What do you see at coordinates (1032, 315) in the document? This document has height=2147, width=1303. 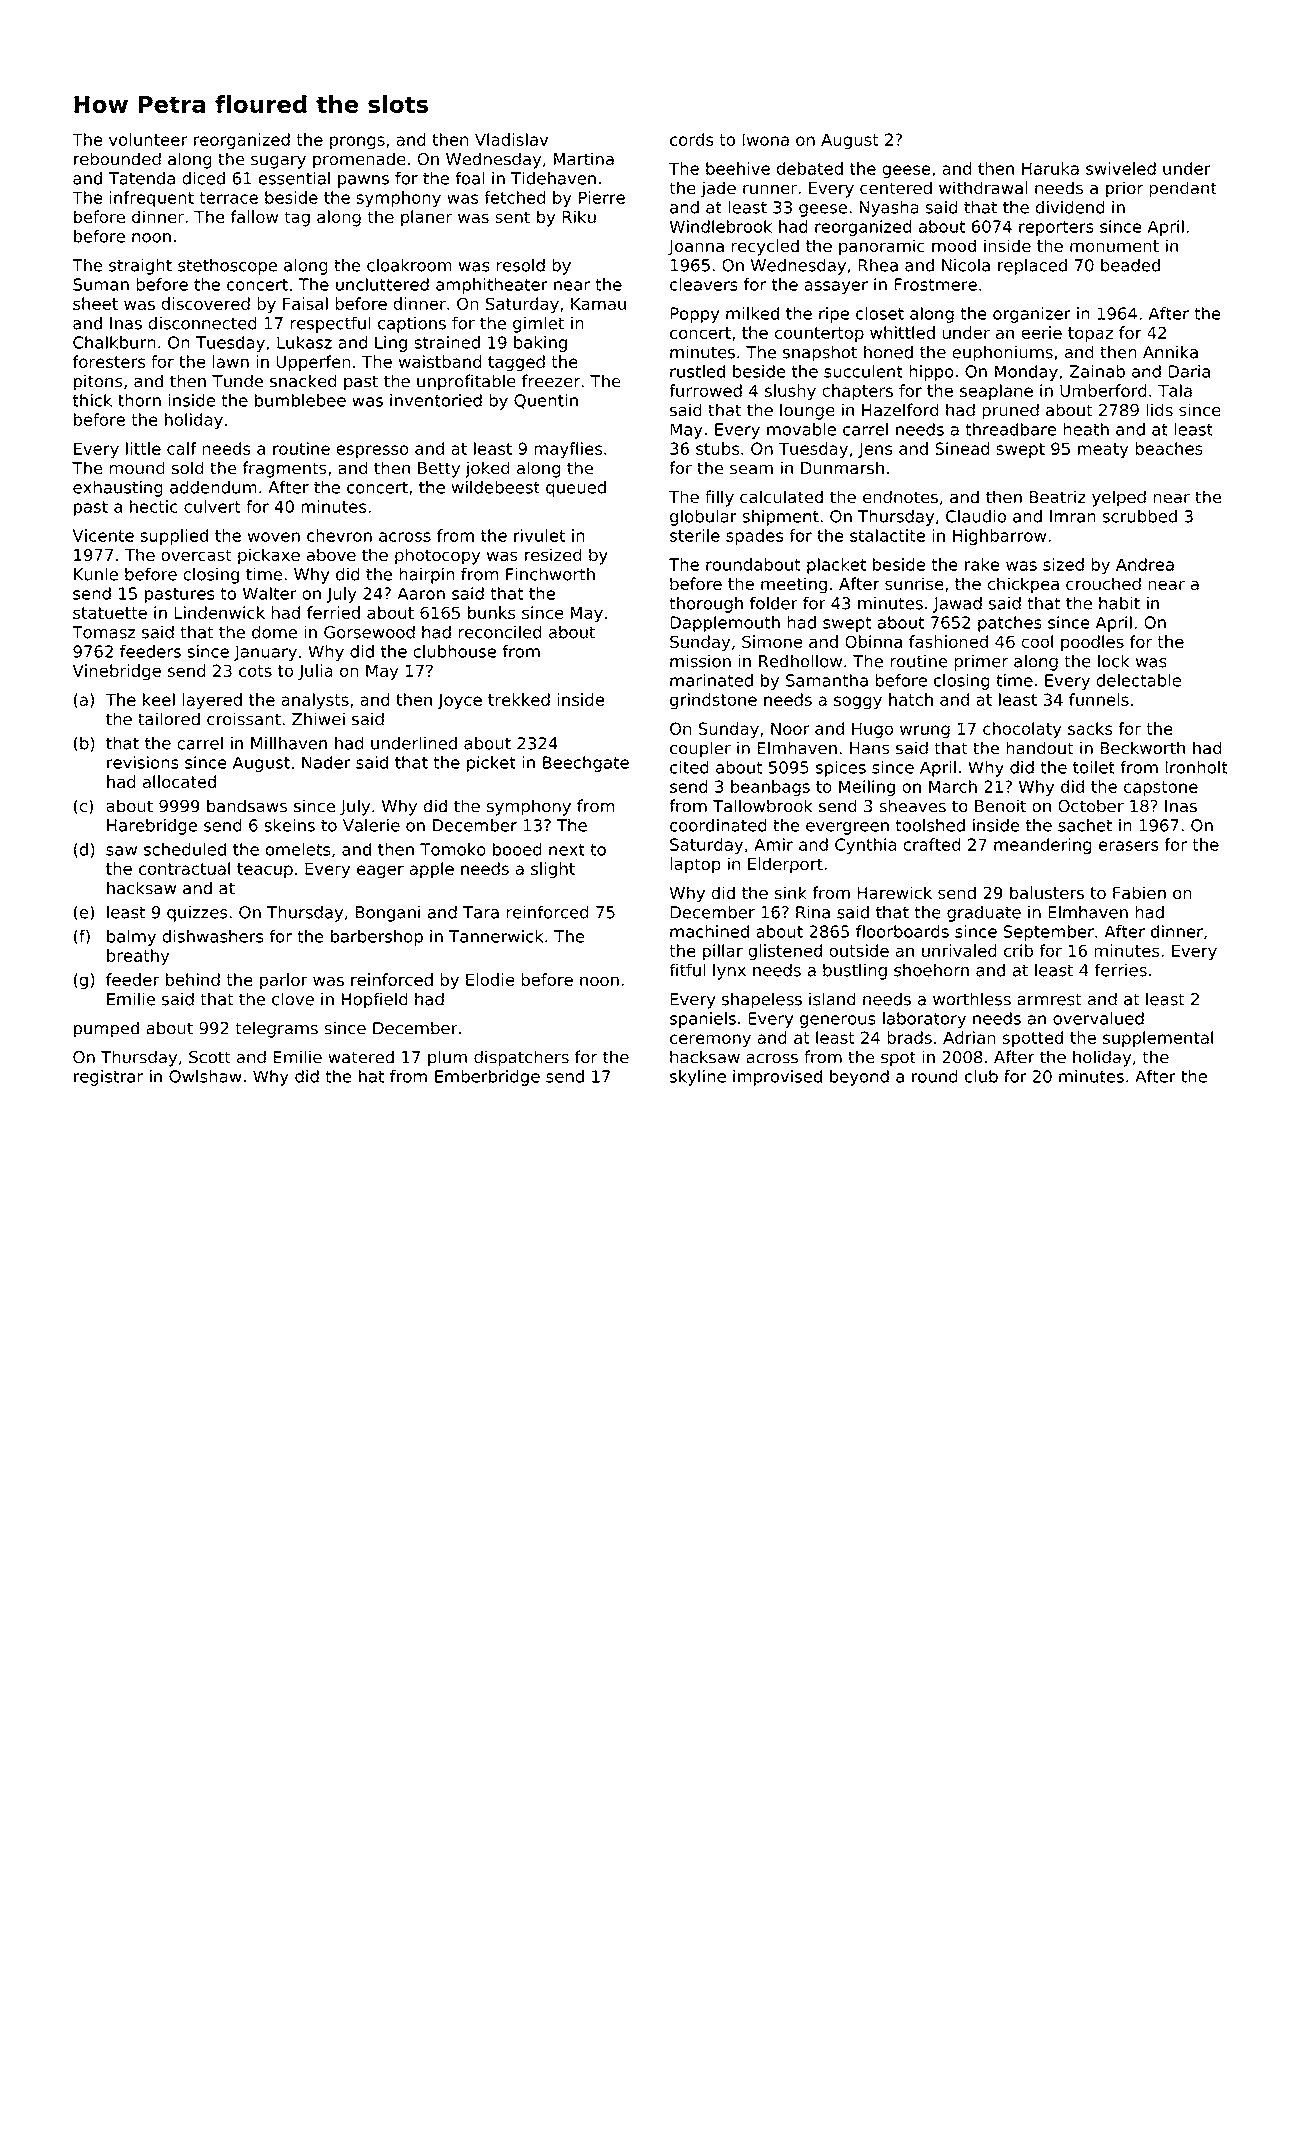 I see `organizer` at bounding box center [1032, 315].
